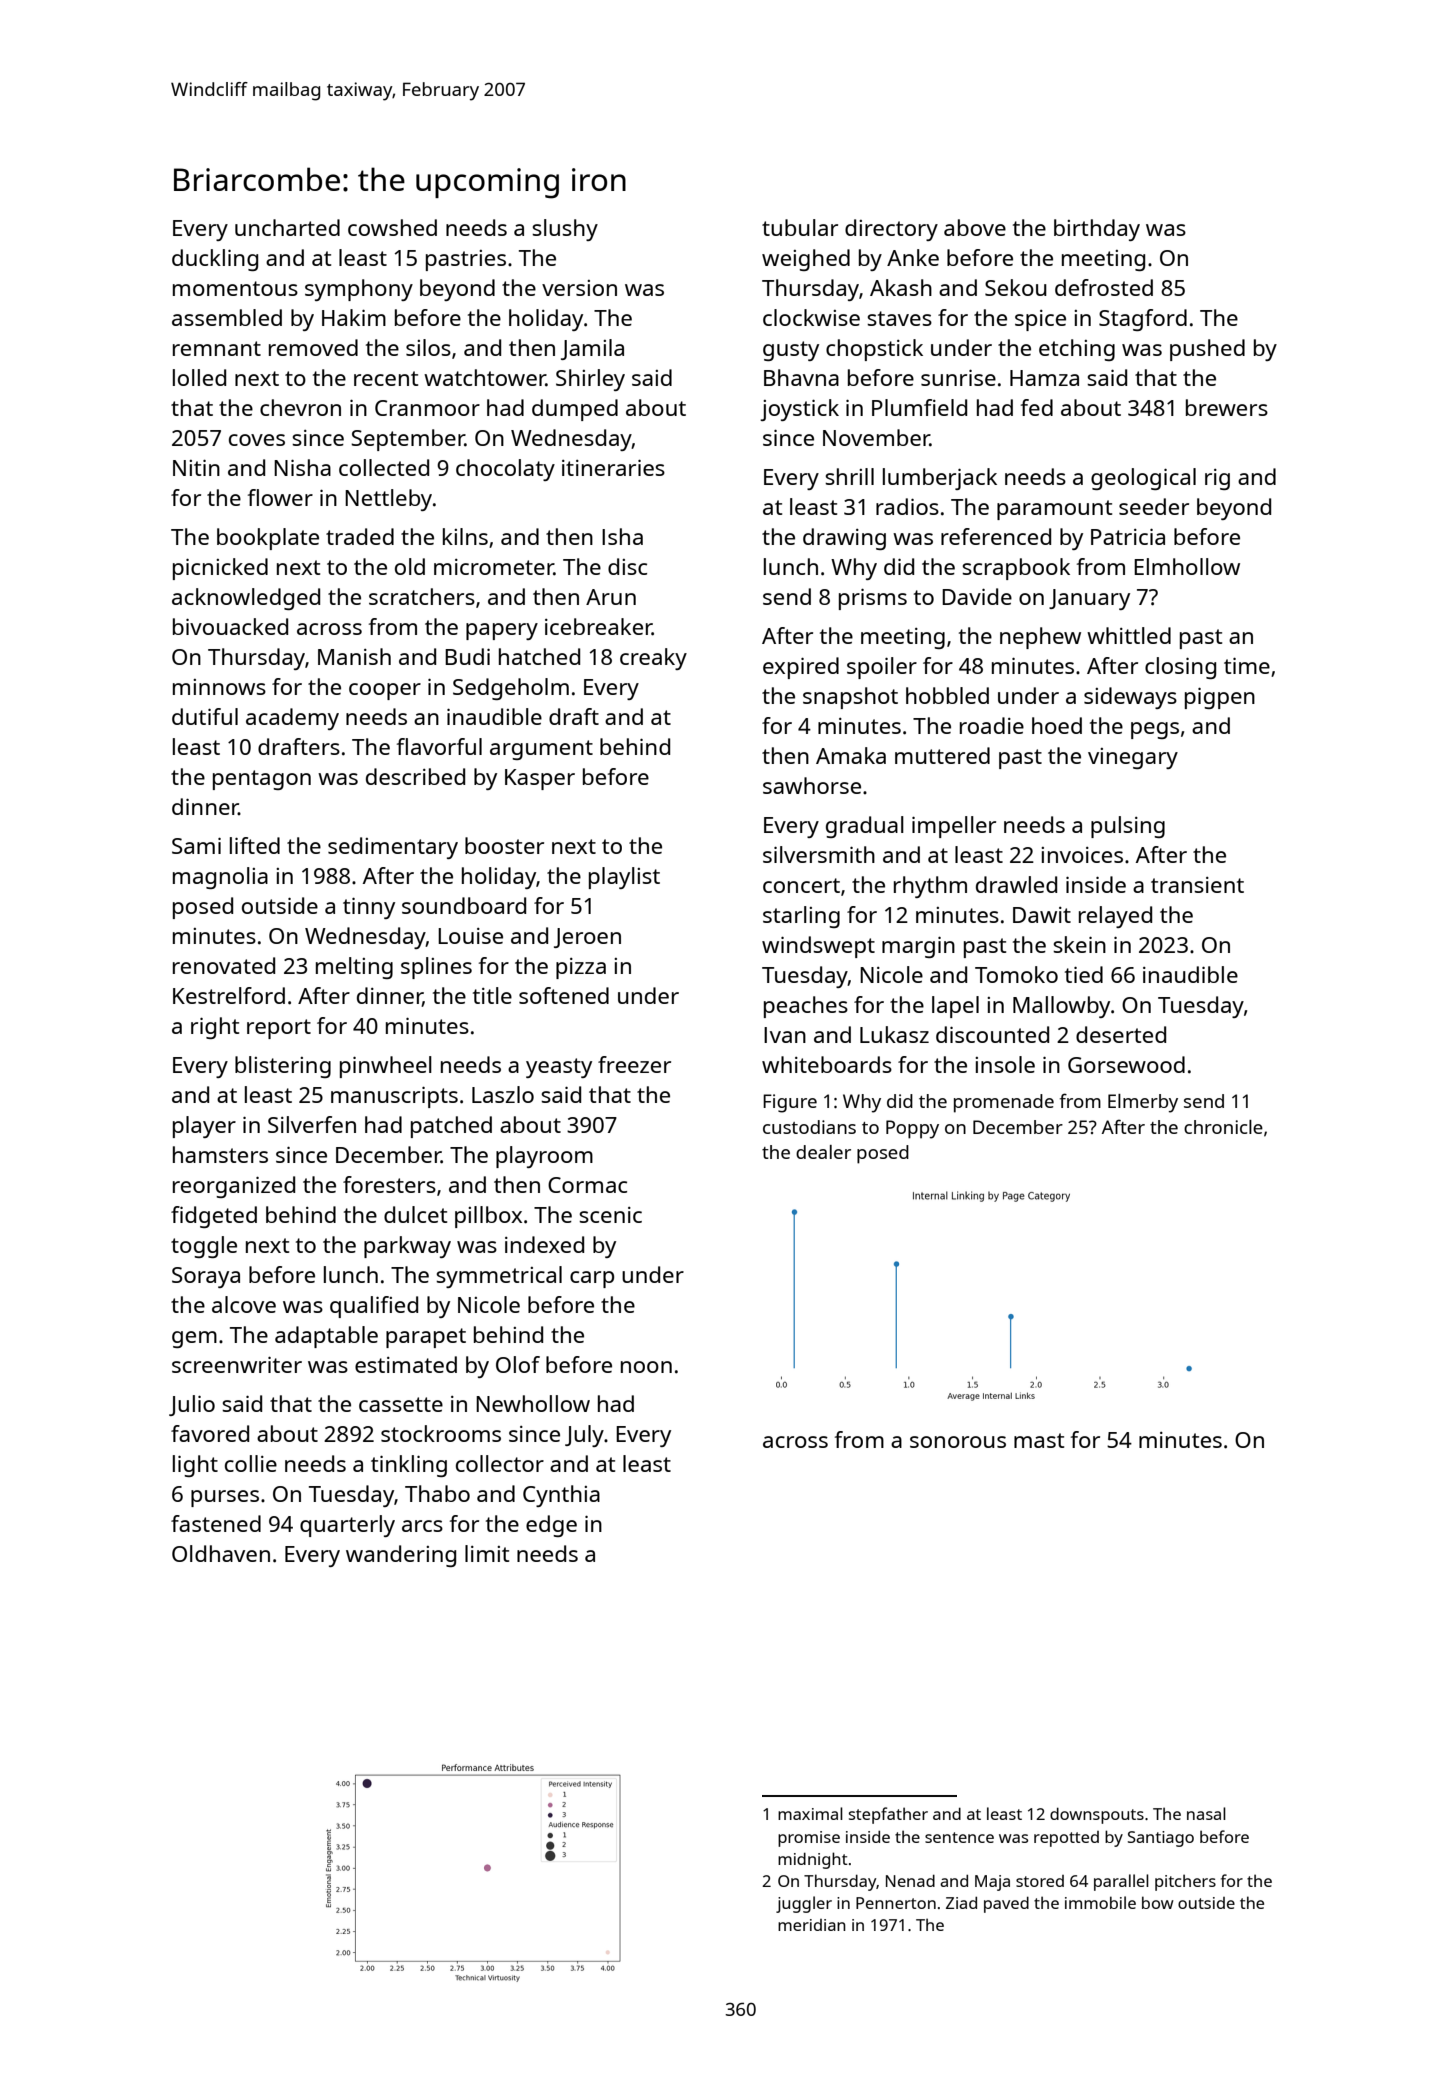 This page has width=1450, height=2100. Describe the element at coordinates (812, 1925) in the page. I see `meridian` at that location.
